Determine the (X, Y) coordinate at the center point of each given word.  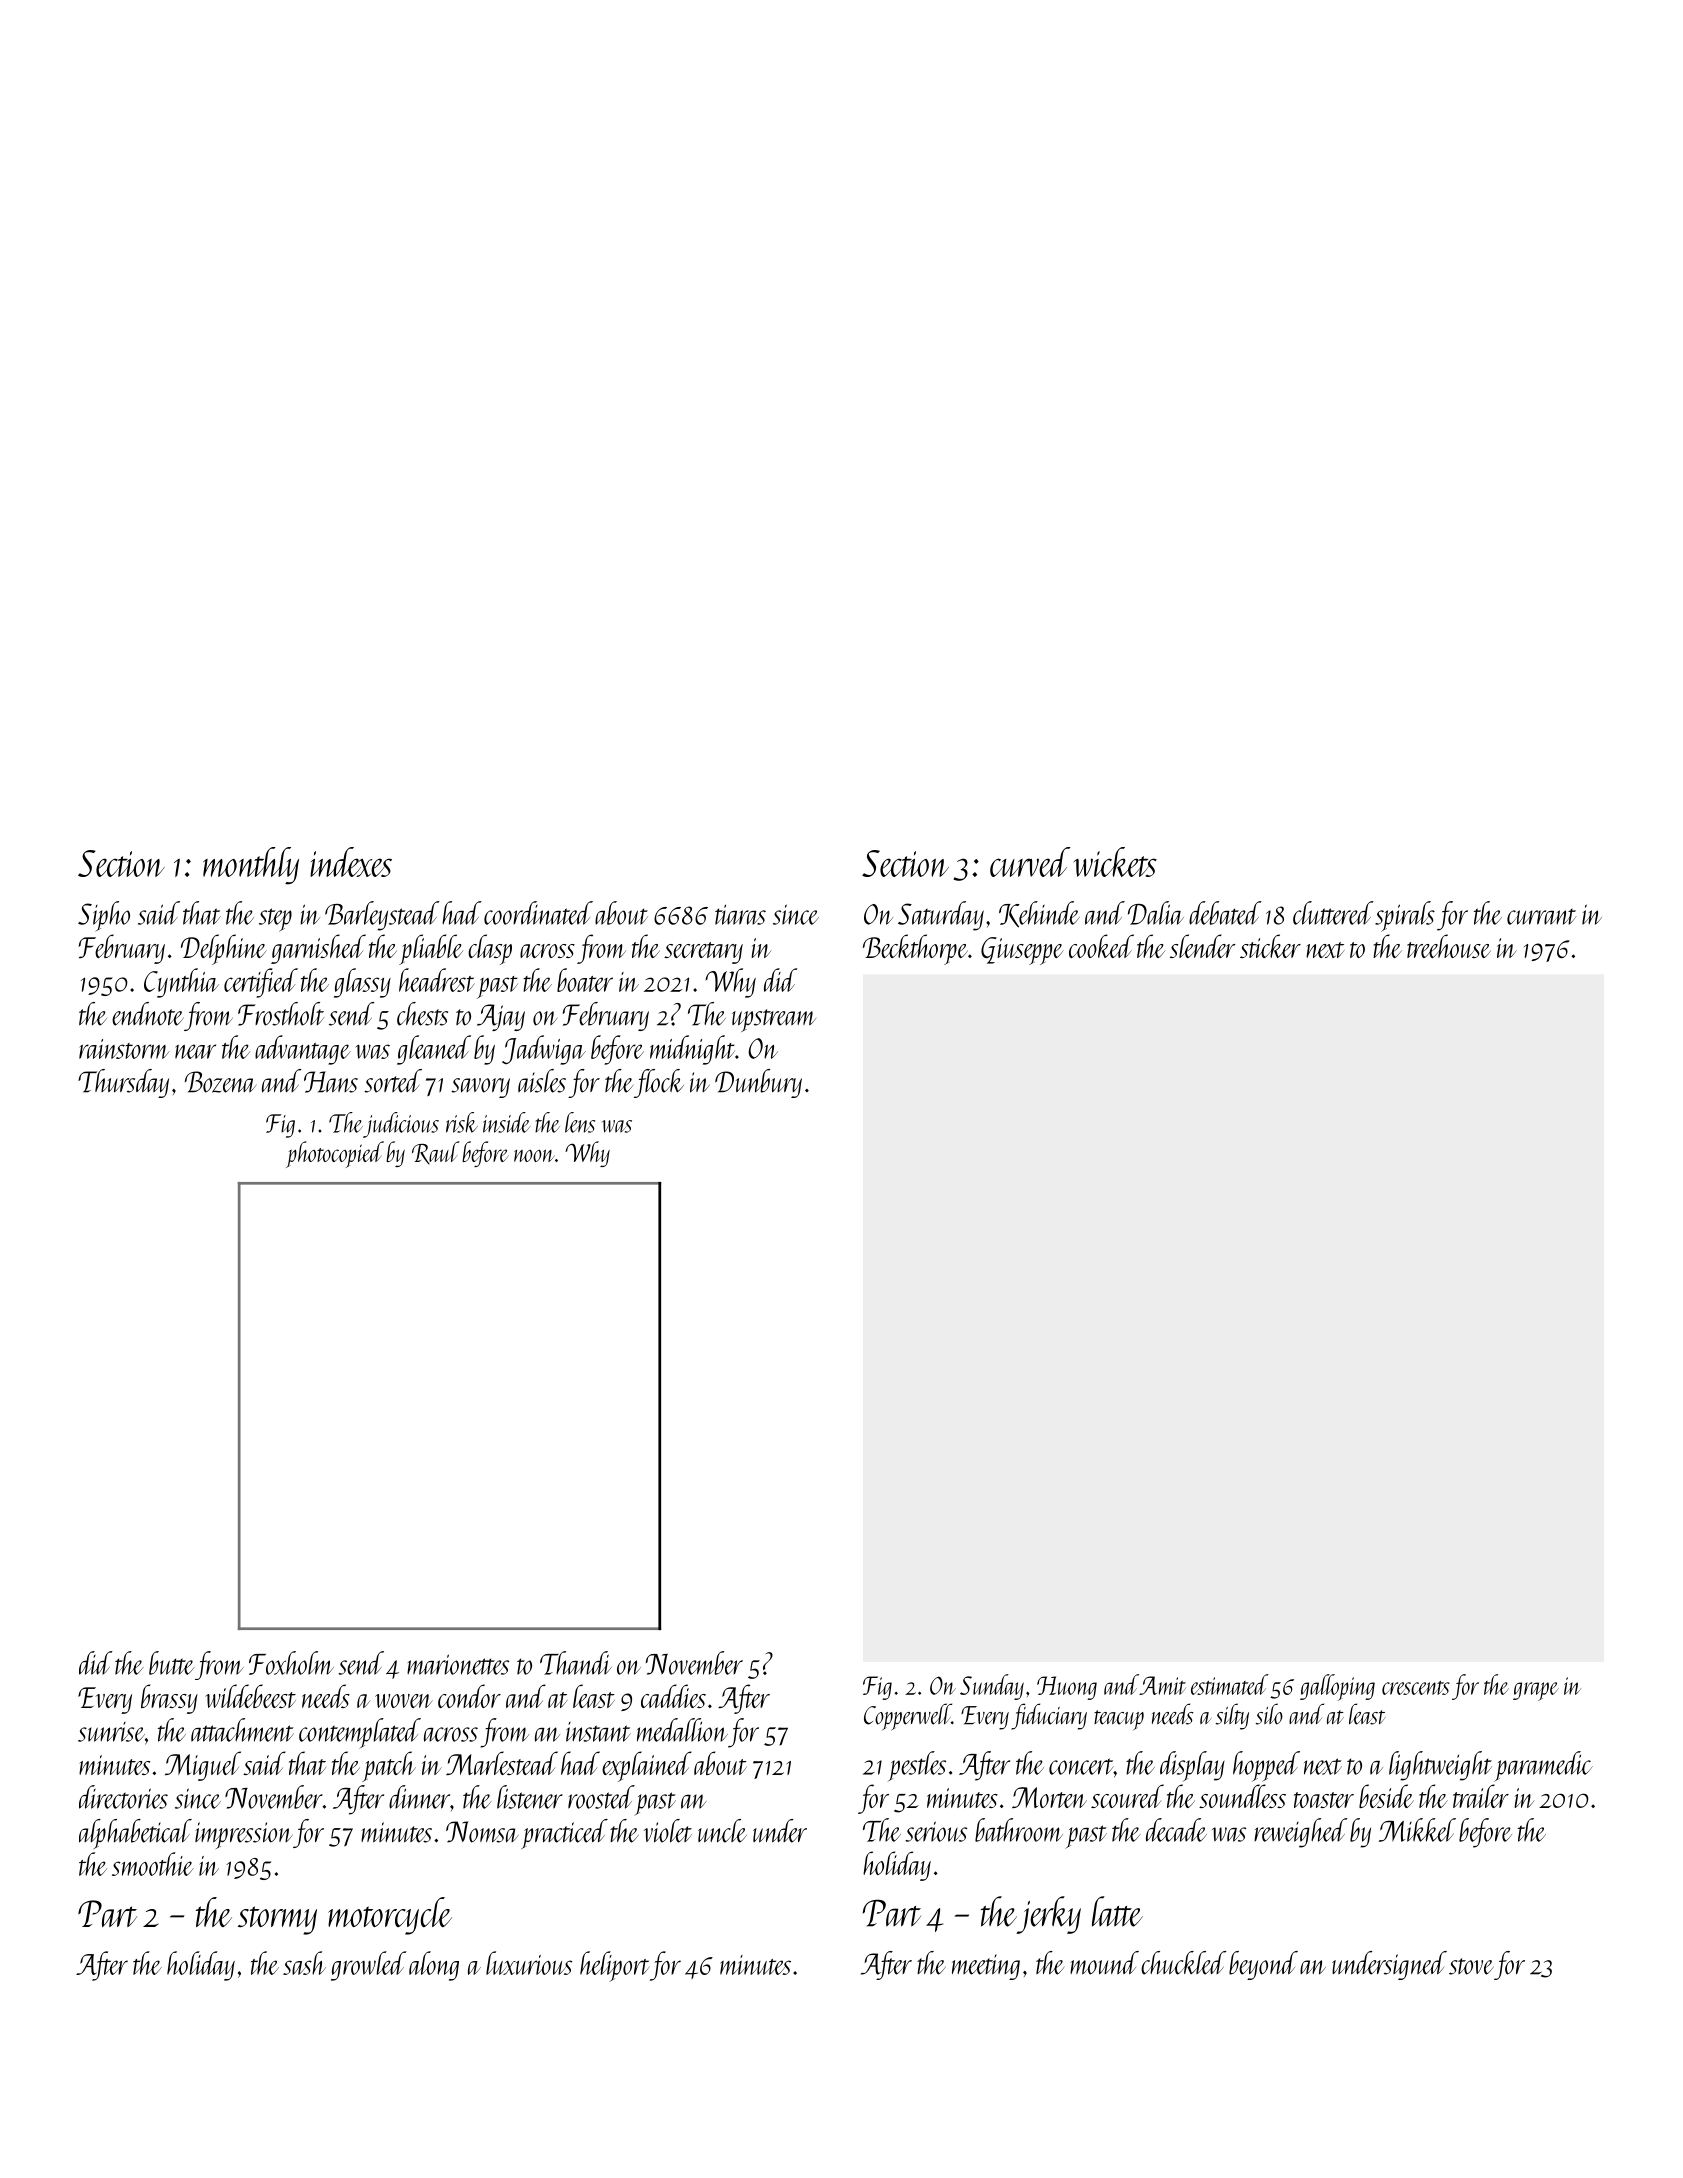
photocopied (335, 1154)
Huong (1067, 1688)
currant (1542, 917)
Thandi (576, 1663)
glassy (362, 983)
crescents (1416, 1688)
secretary (703, 953)
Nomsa (482, 1832)
